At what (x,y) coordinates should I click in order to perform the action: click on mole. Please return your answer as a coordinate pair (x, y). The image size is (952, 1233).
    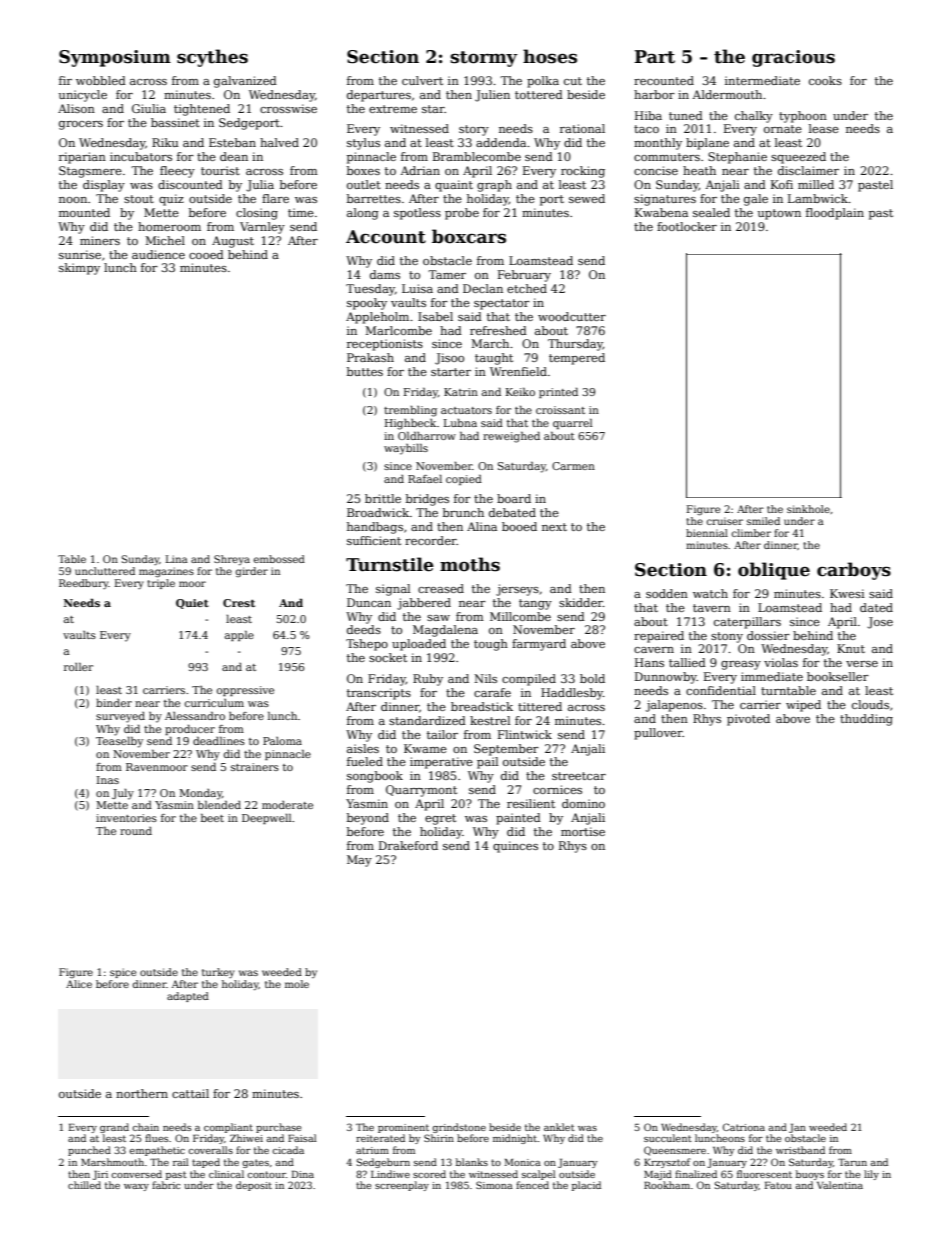
    Looking at the image, I should click on (297, 984).
